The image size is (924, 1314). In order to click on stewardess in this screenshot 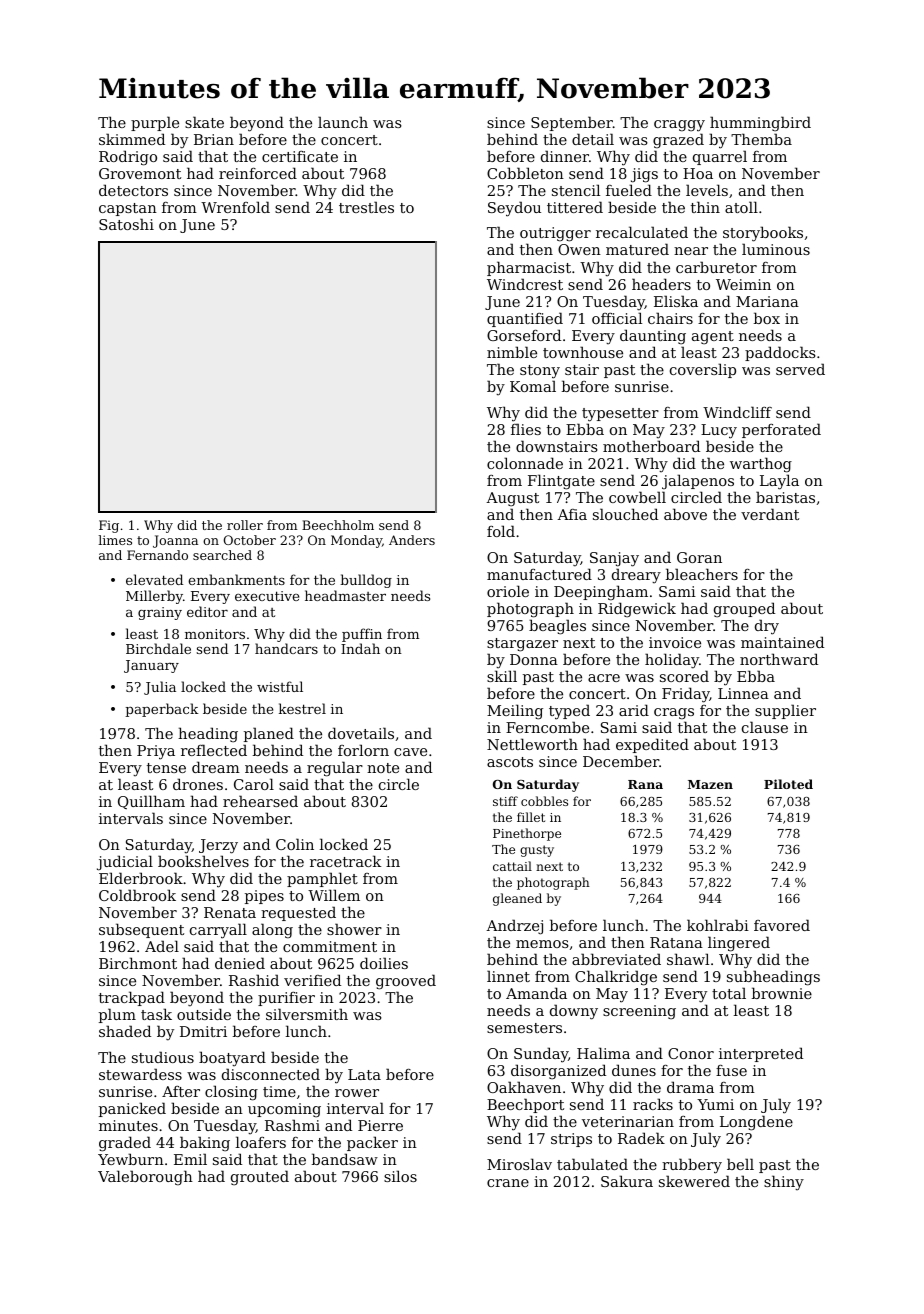, I will do `click(140, 1074)`.
